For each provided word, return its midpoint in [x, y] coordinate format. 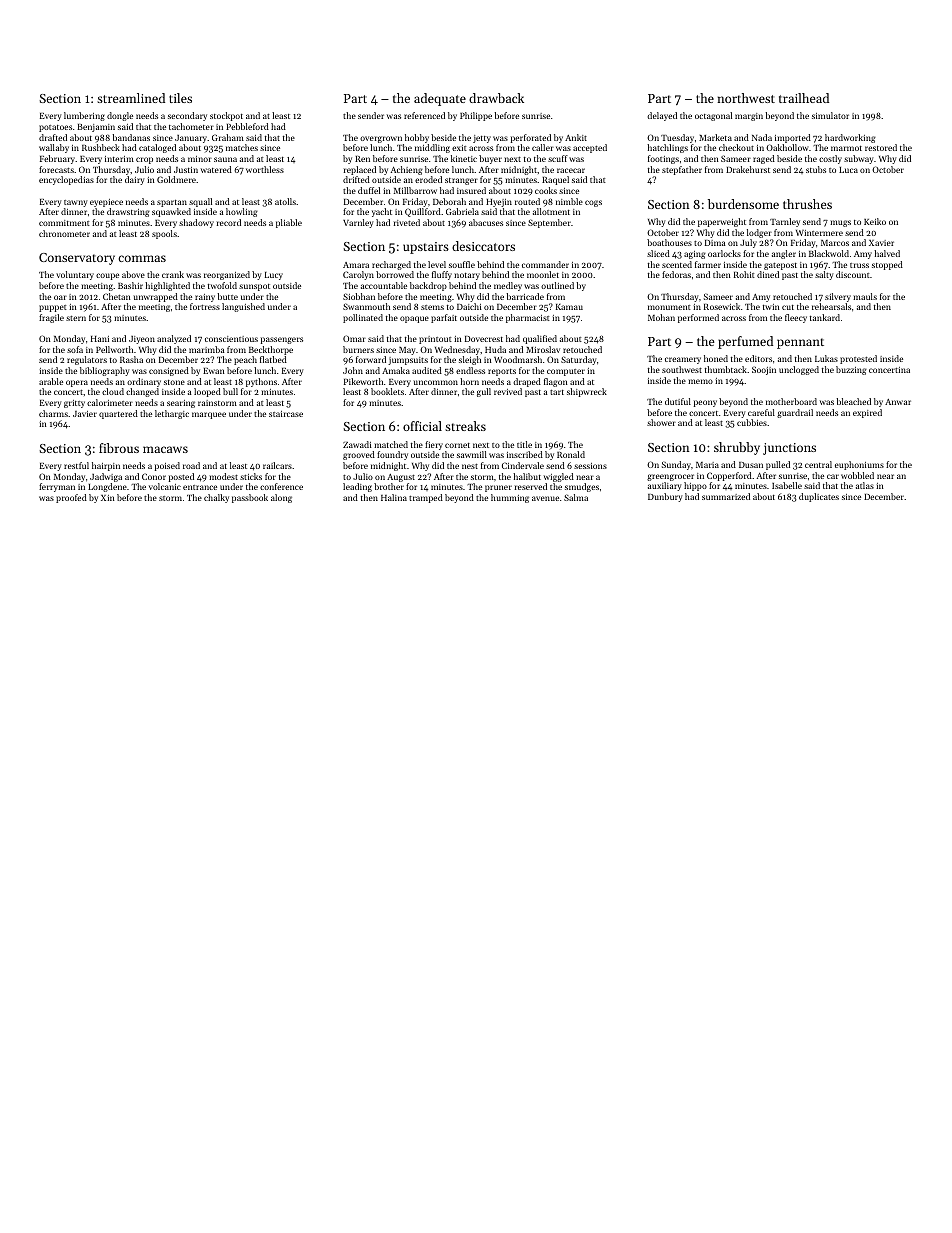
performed [698, 318]
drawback [496, 98]
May [407, 351]
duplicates [819, 497]
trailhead [804, 98]
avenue [545, 498]
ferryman [57, 487]
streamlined [131, 98]
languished [243, 307]
